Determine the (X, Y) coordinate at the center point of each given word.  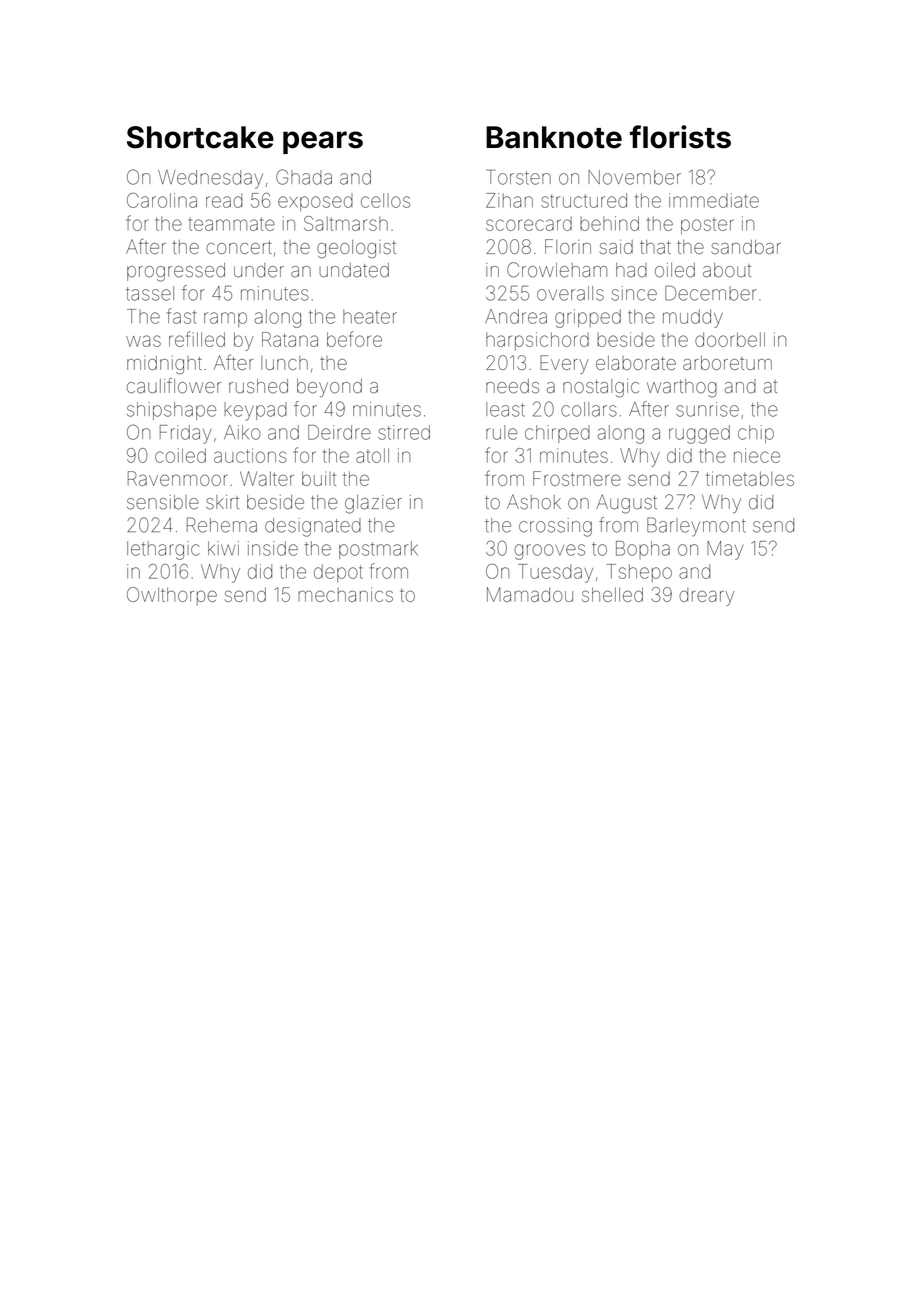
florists (680, 137)
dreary (707, 597)
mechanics (345, 594)
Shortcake (200, 137)
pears (323, 142)
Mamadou (530, 594)
